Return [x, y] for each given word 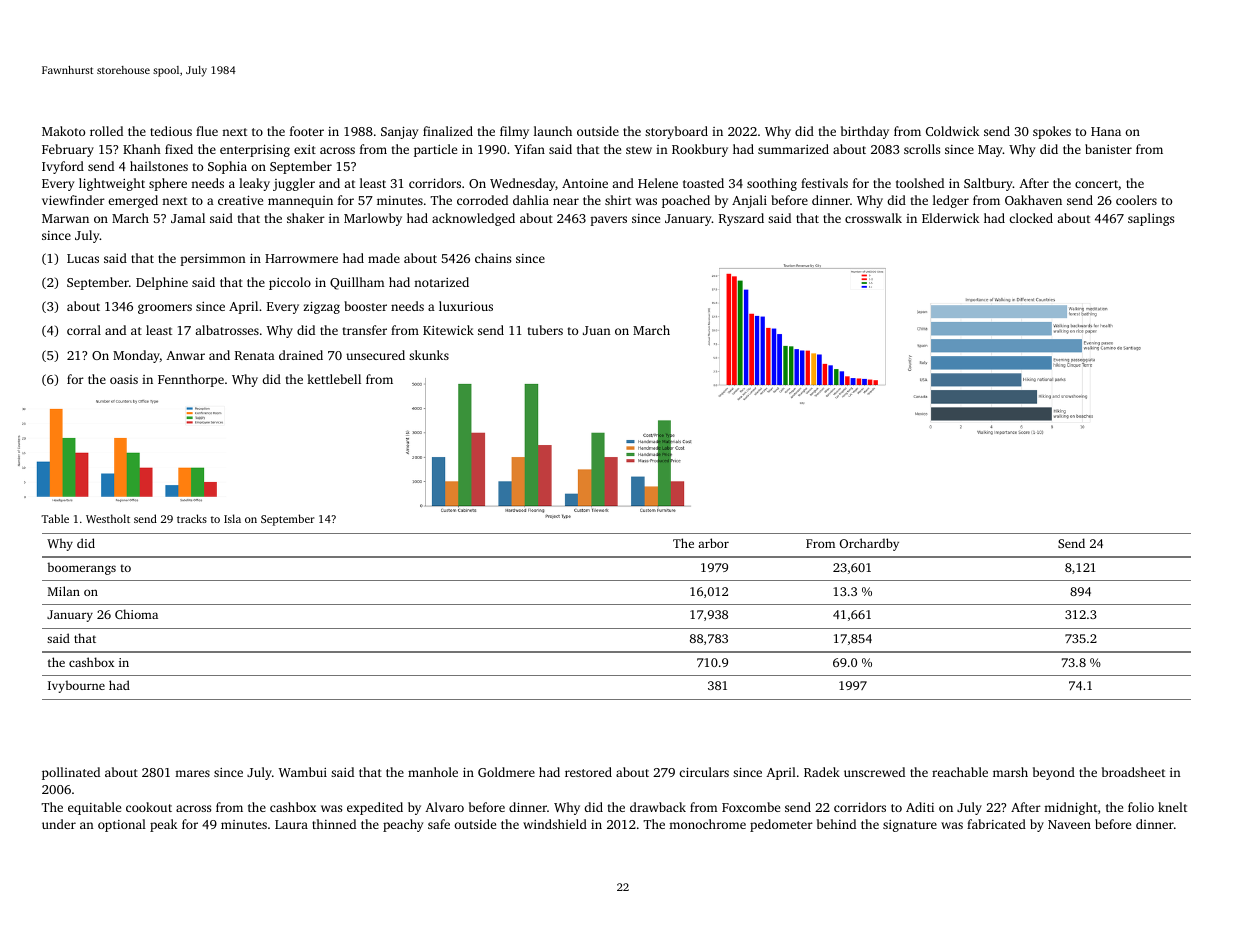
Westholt [108, 518]
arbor [713, 543]
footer [307, 131]
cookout [149, 807]
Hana [1106, 131]
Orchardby [869, 544]
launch [553, 131]
